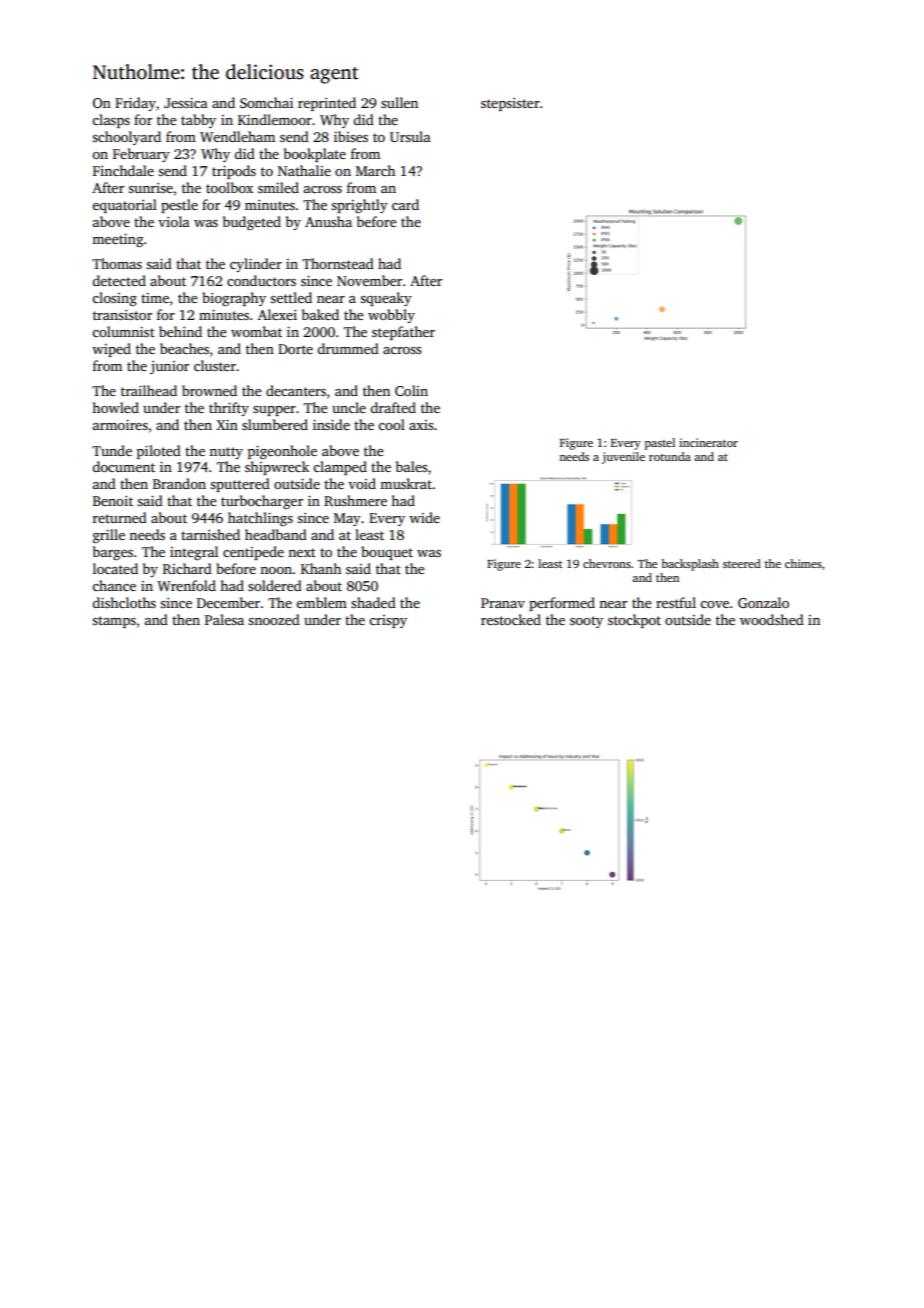  Describe the element at coordinates (421, 425) in the image. I see `axis` at that location.
